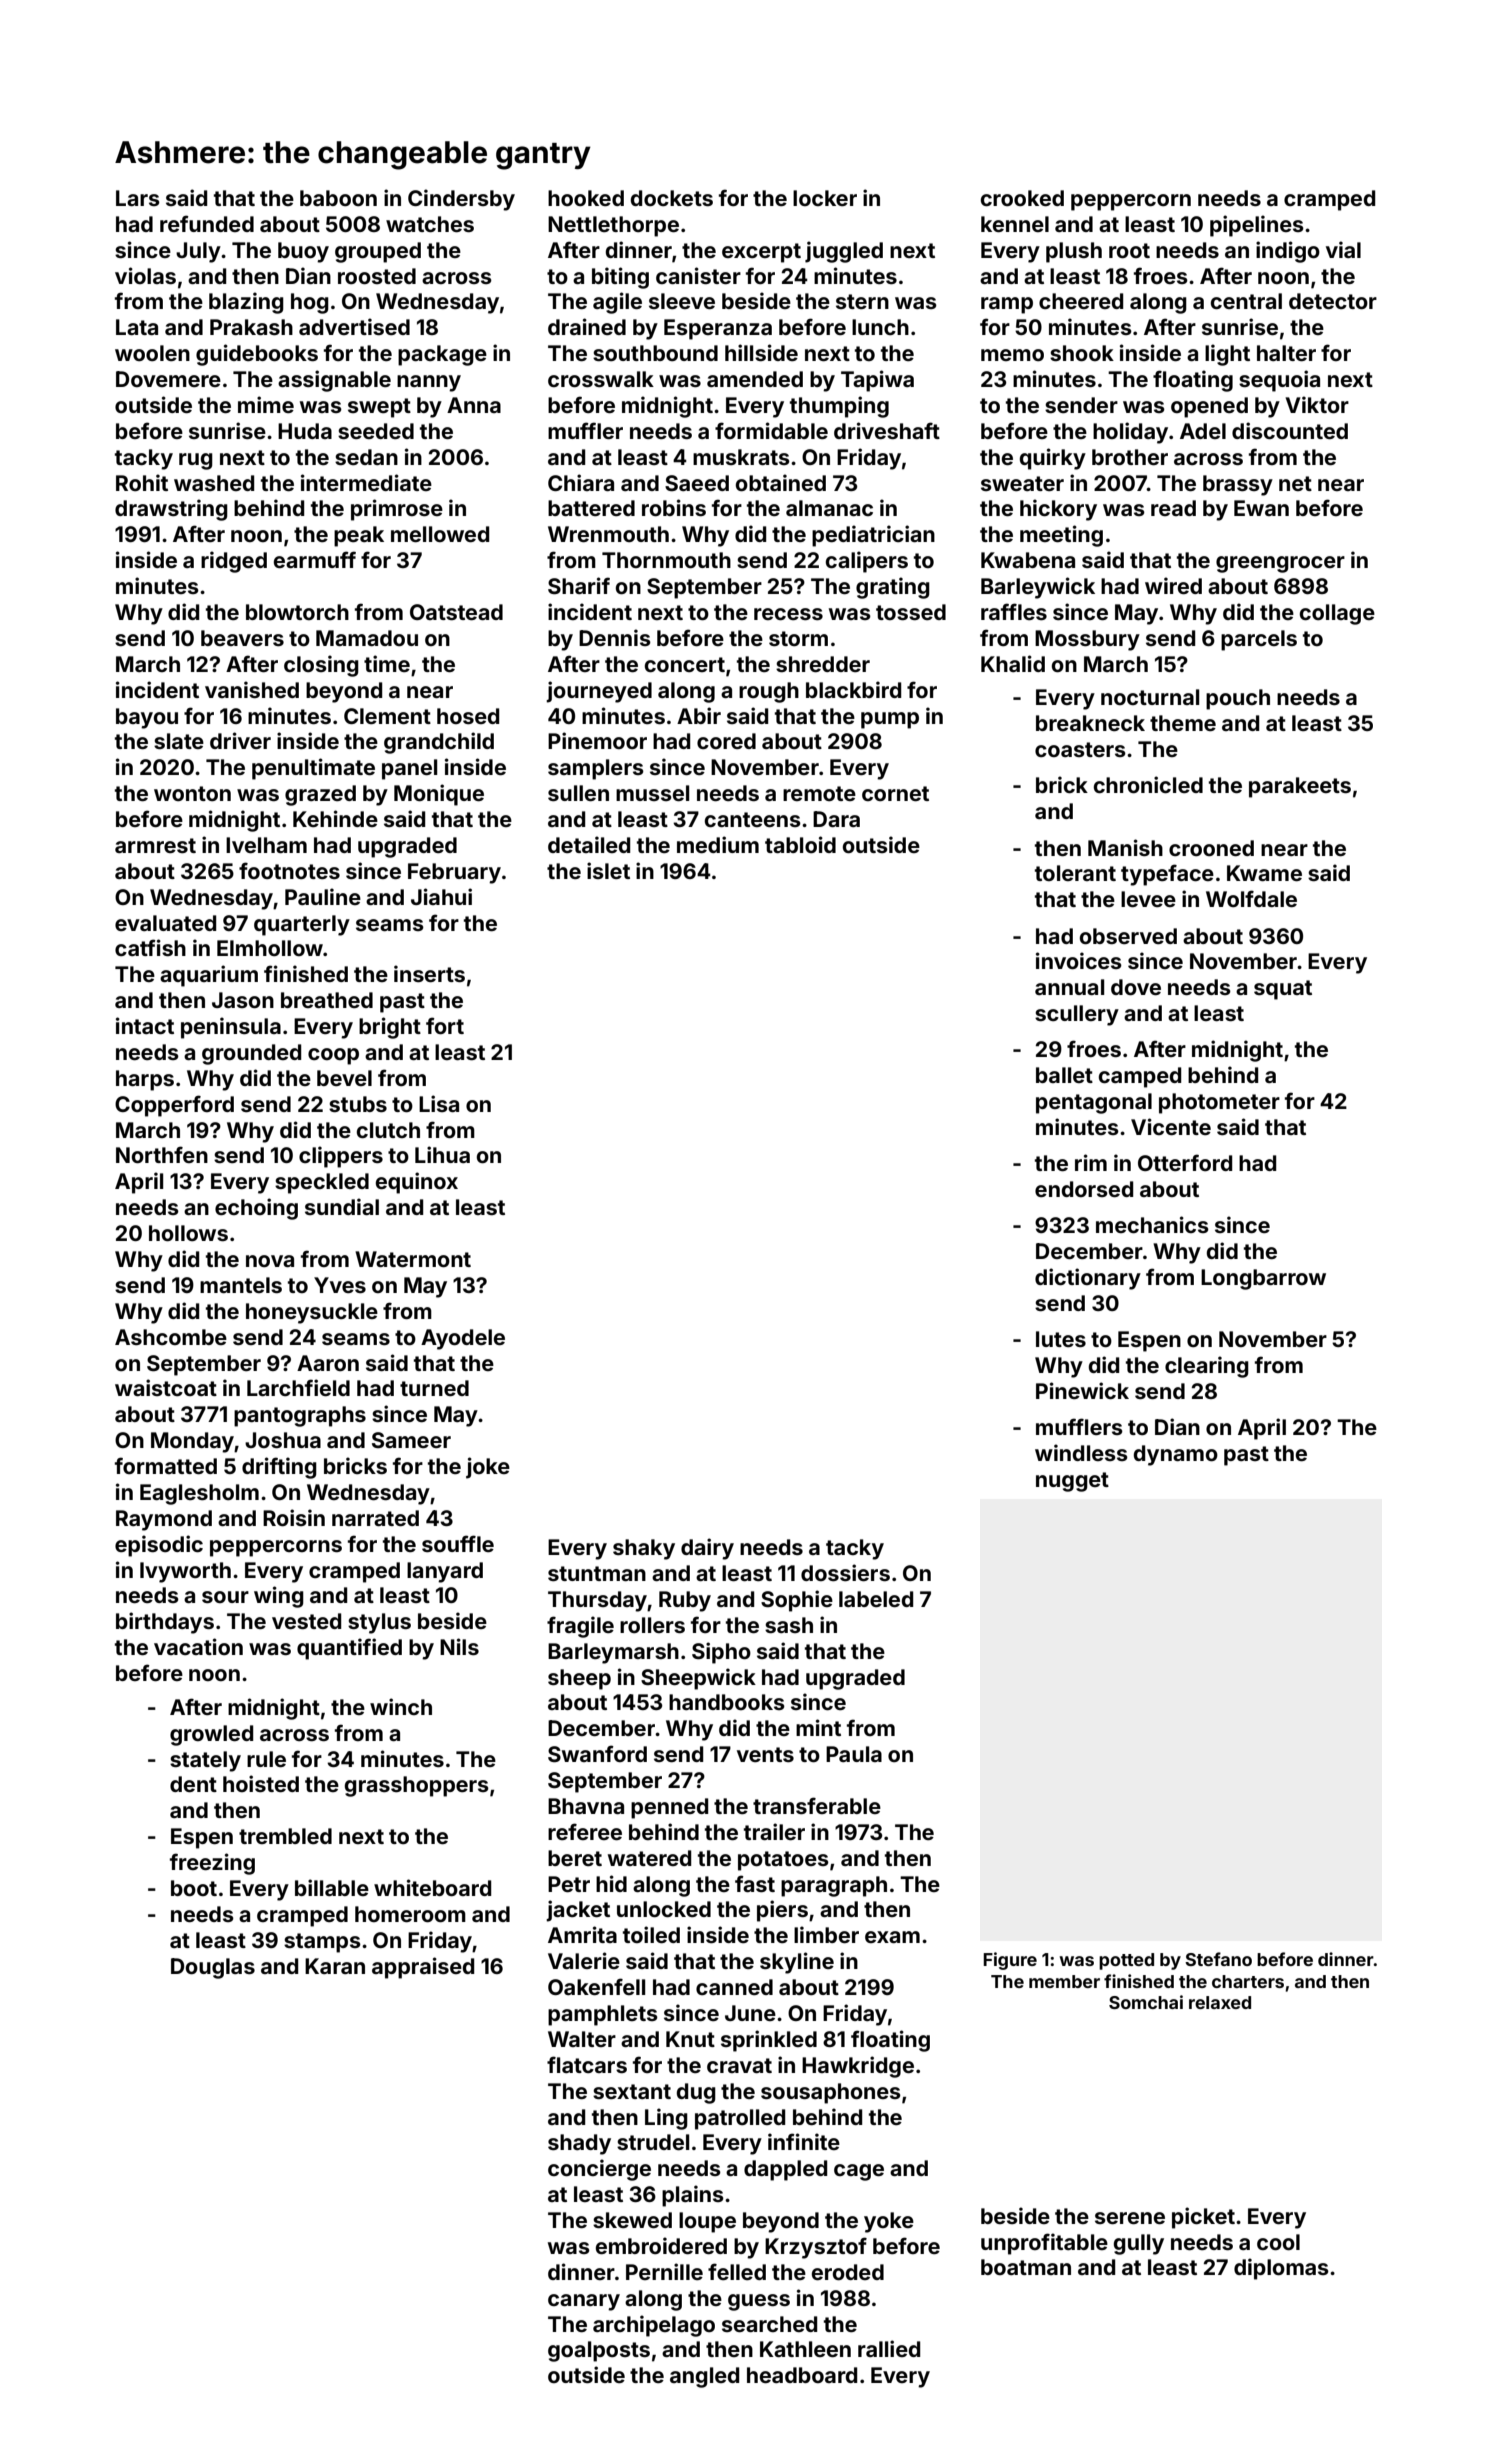 The width and height of the screenshot is (1496, 2464). Describe the element at coordinates (442, 1154) in the screenshot. I see `Lihua` at that location.
